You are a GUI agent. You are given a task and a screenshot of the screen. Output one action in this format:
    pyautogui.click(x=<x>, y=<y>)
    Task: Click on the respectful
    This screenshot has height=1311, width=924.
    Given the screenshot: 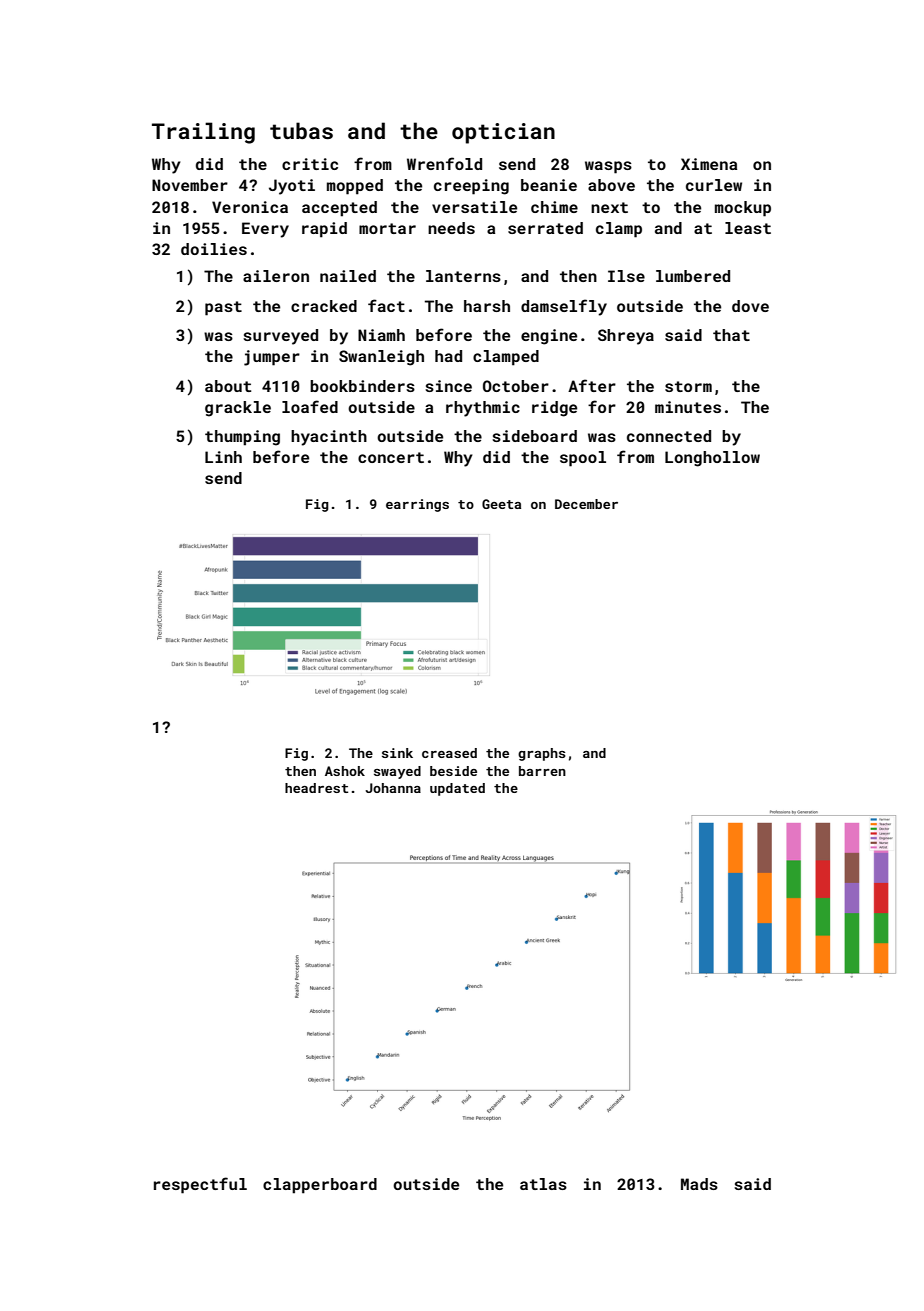 What is the action you would take?
    pyautogui.click(x=200, y=1185)
